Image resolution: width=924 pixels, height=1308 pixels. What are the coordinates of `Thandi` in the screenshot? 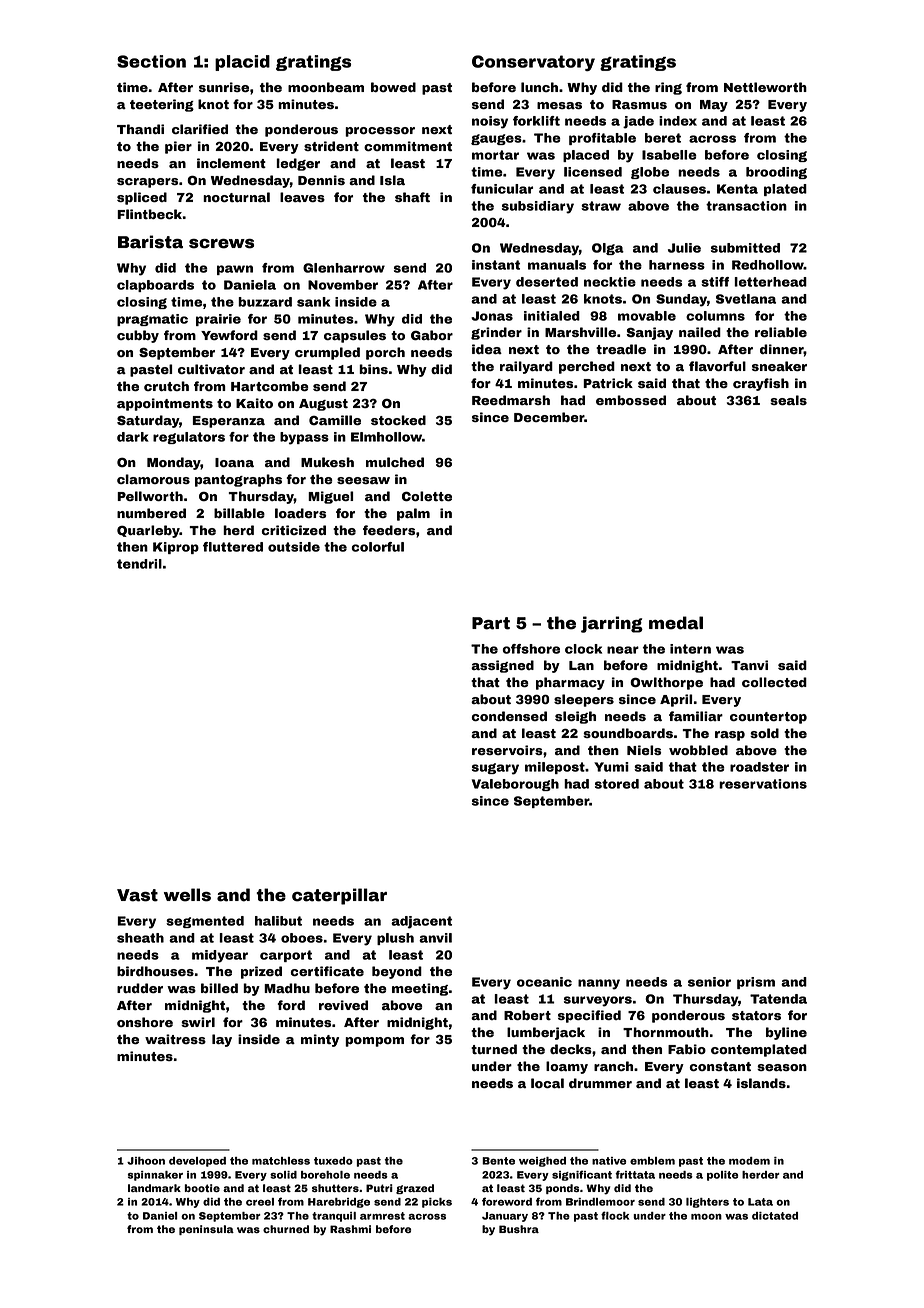 It's located at (140, 129).
